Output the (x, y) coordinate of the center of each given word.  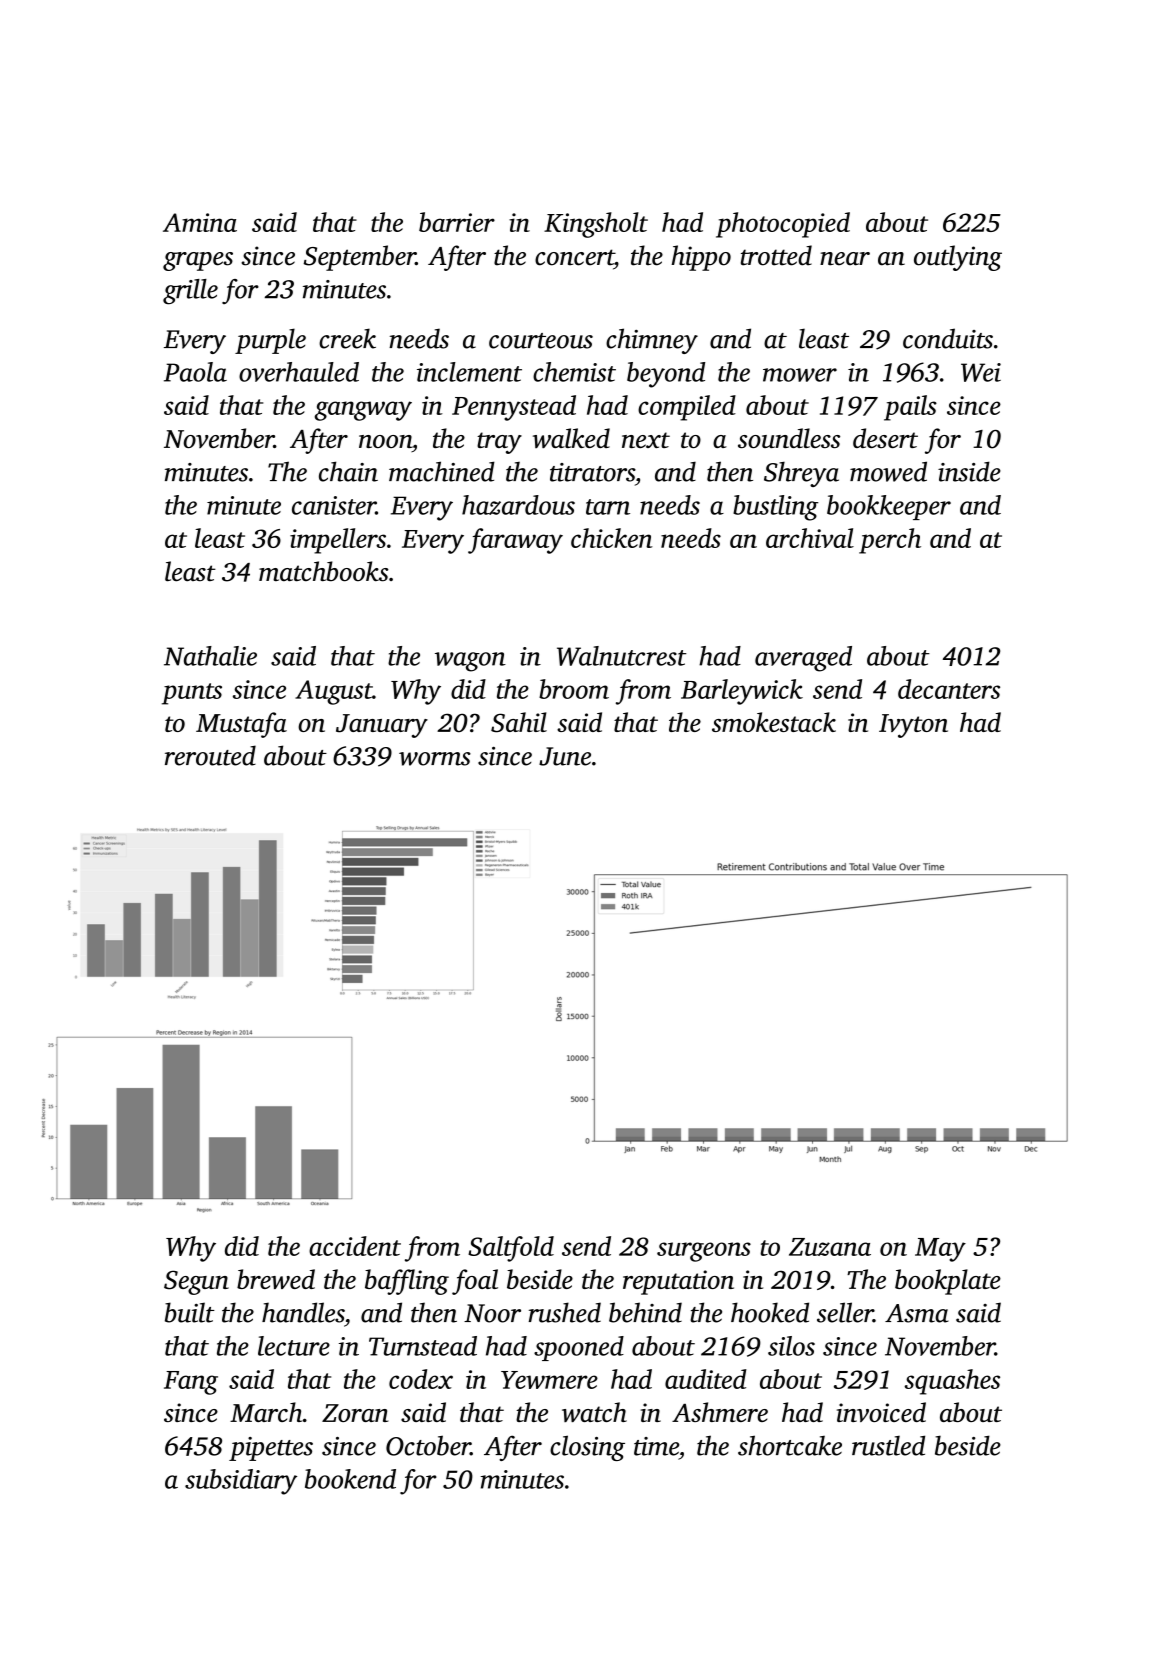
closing (587, 1448)
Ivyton (913, 726)
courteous (541, 341)
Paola (195, 372)
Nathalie (210, 656)
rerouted (210, 755)
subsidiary (241, 1482)
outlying (958, 258)
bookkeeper (889, 507)
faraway (515, 541)
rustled (888, 1445)
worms (435, 759)
